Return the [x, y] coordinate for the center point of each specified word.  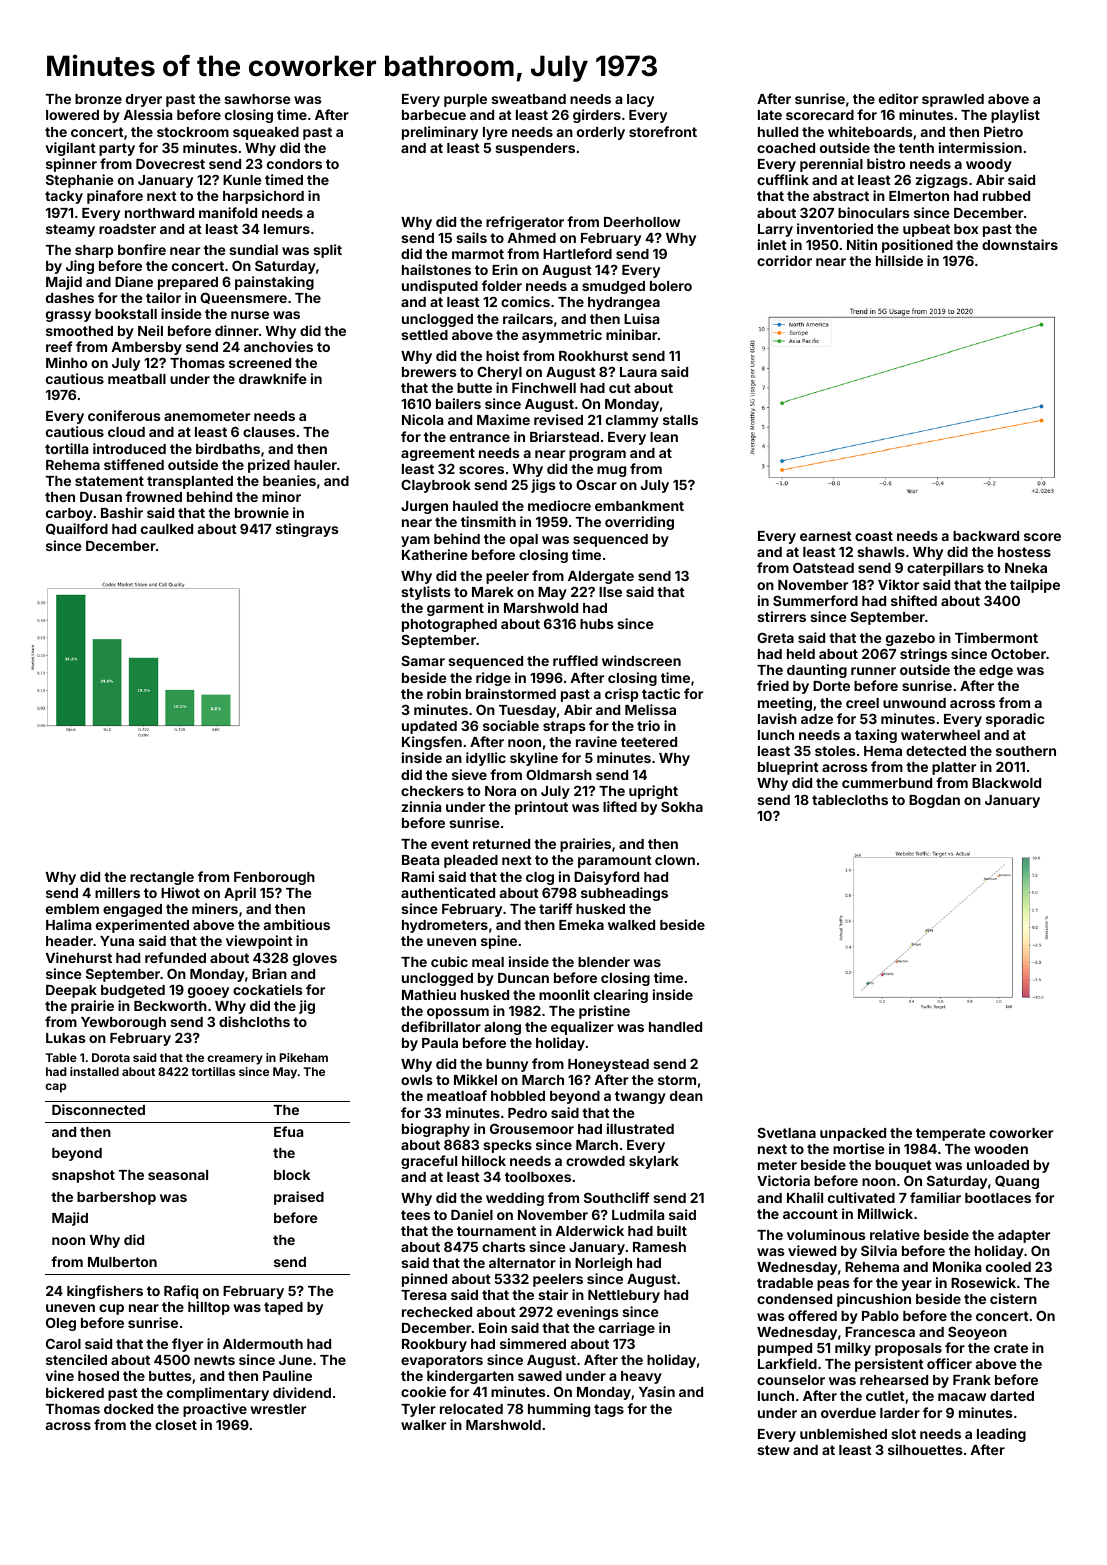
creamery [235, 1060]
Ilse [610, 592]
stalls [680, 420]
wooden [1001, 1149]
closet [176, 1425]
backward [986, 536]
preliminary [440, 133]
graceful [429, 1162]
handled [675, 1027]
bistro [886, 163]
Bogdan [934, 801]
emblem [72, 909]
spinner [71, 165]
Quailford [77, 529]
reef [59, 346]
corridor [784, 260]
